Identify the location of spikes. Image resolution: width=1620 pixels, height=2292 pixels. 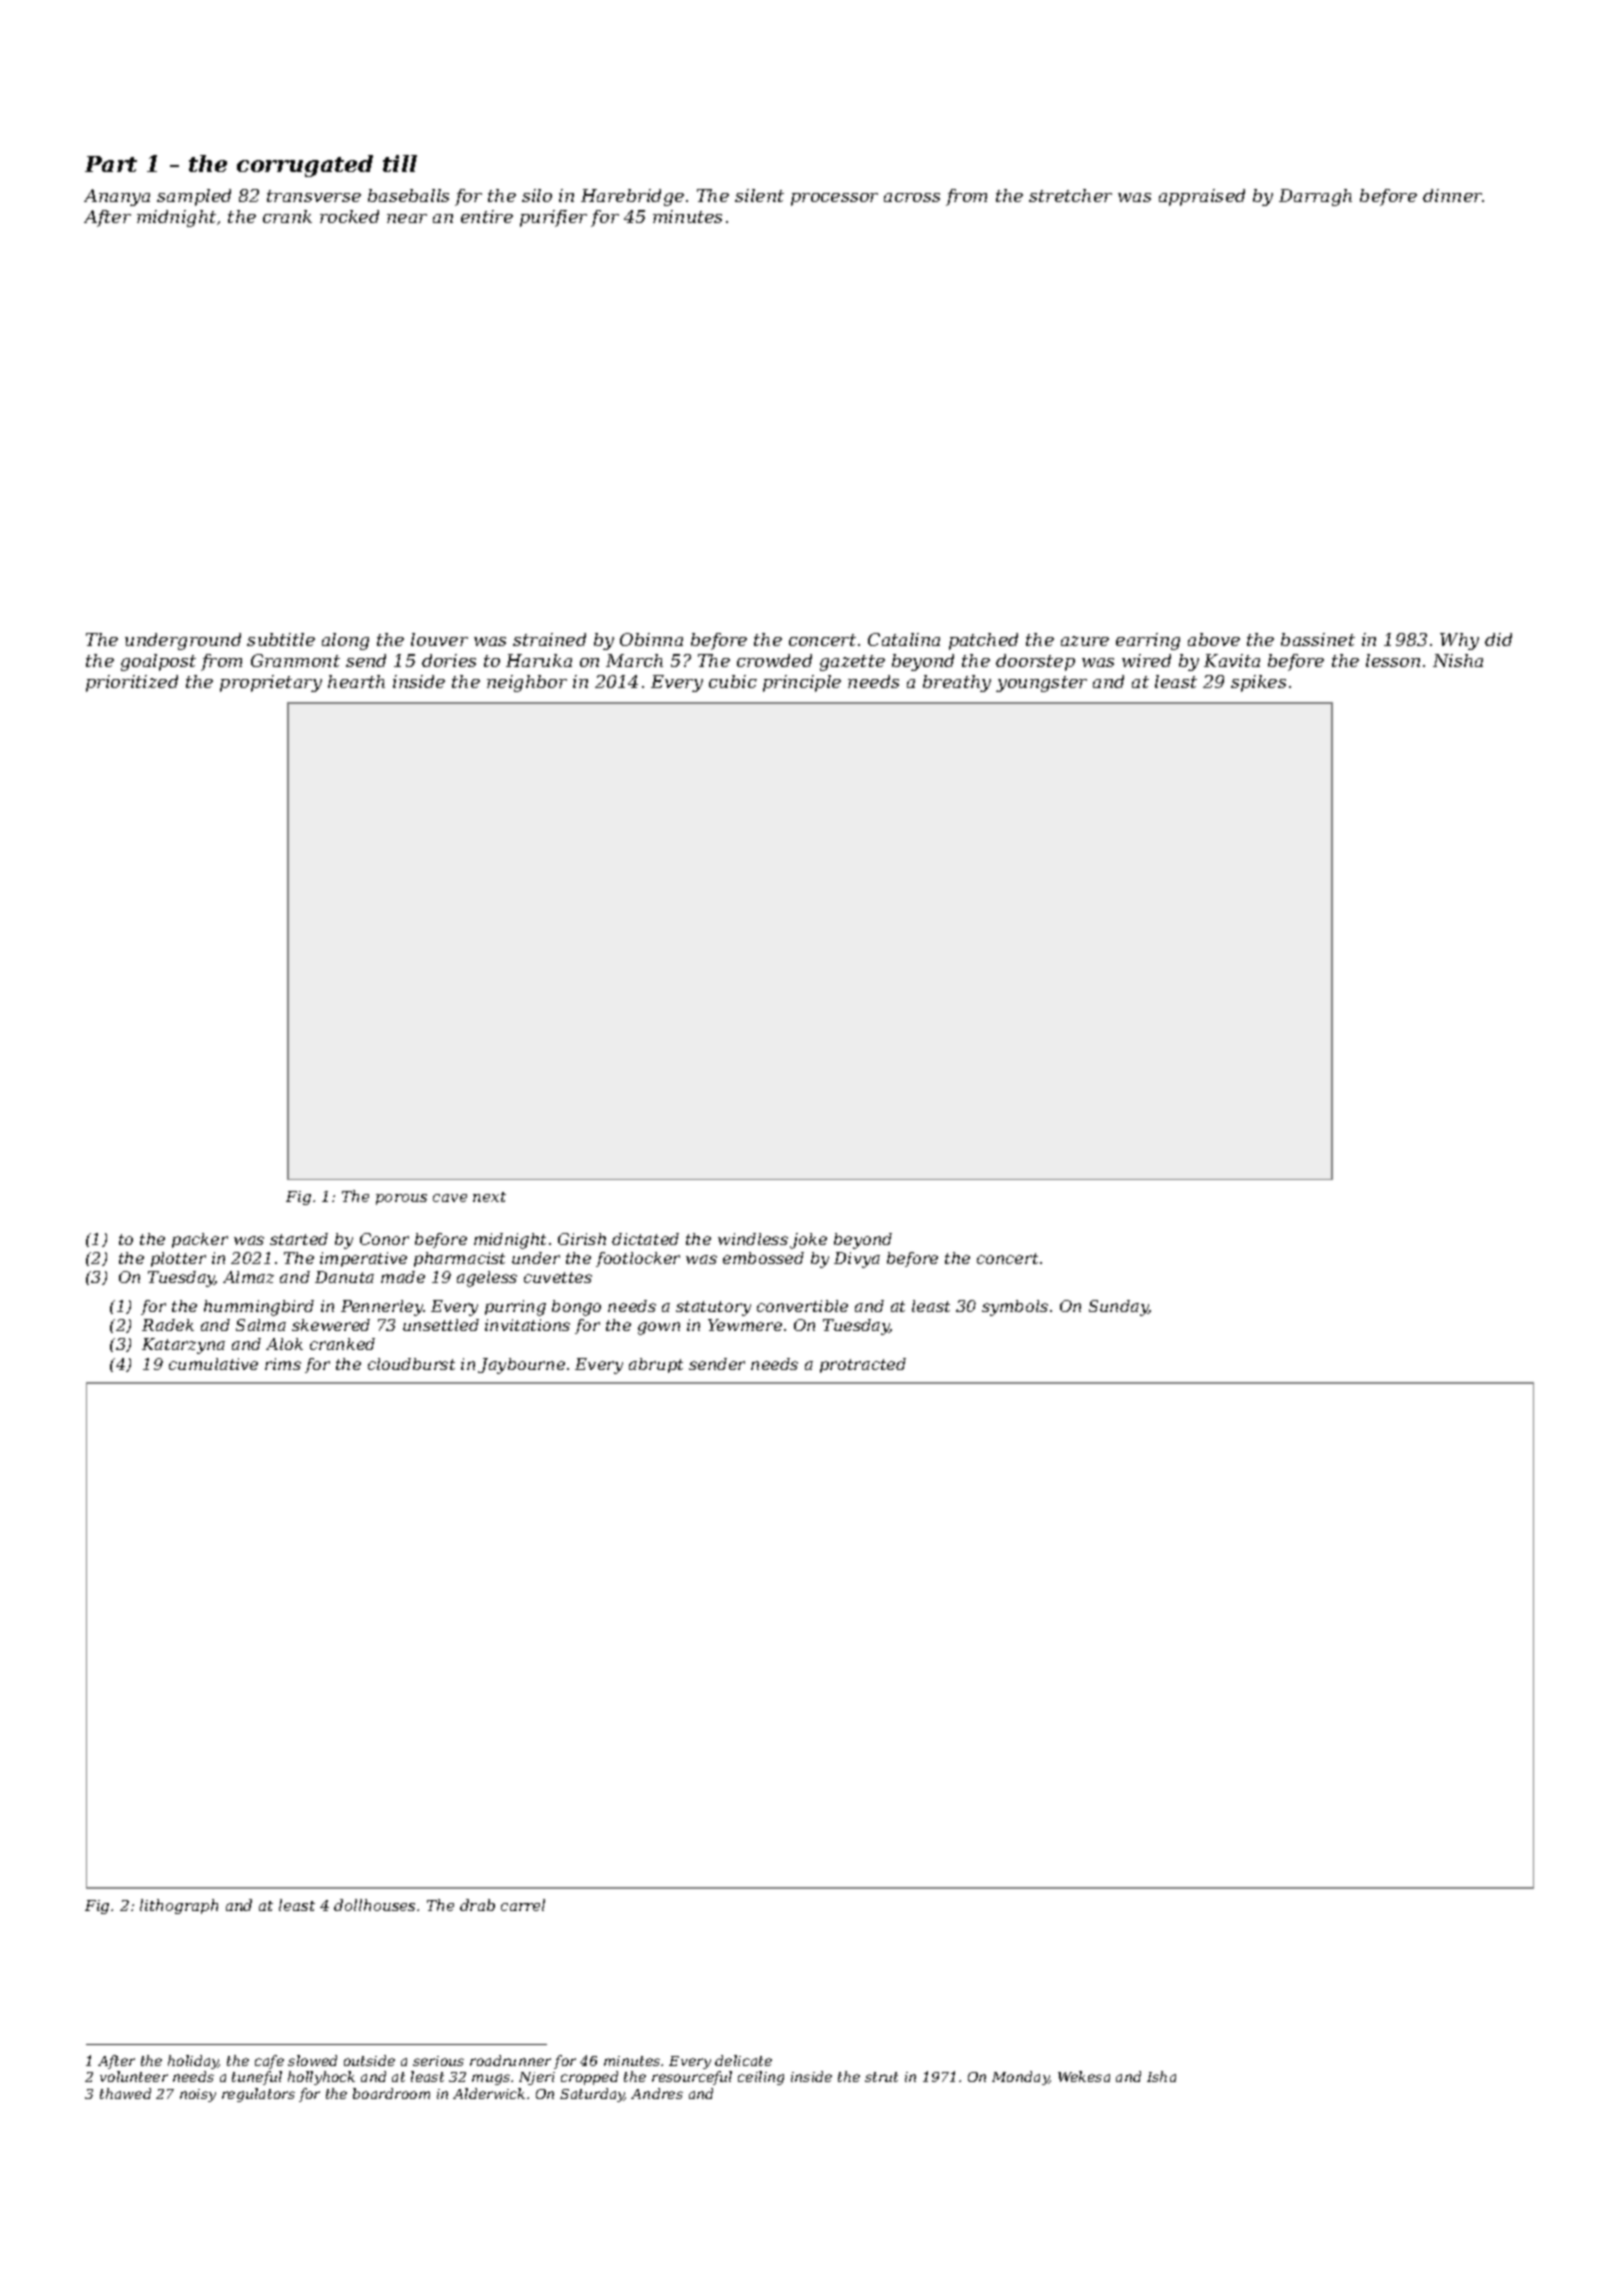
(1258, 683).
